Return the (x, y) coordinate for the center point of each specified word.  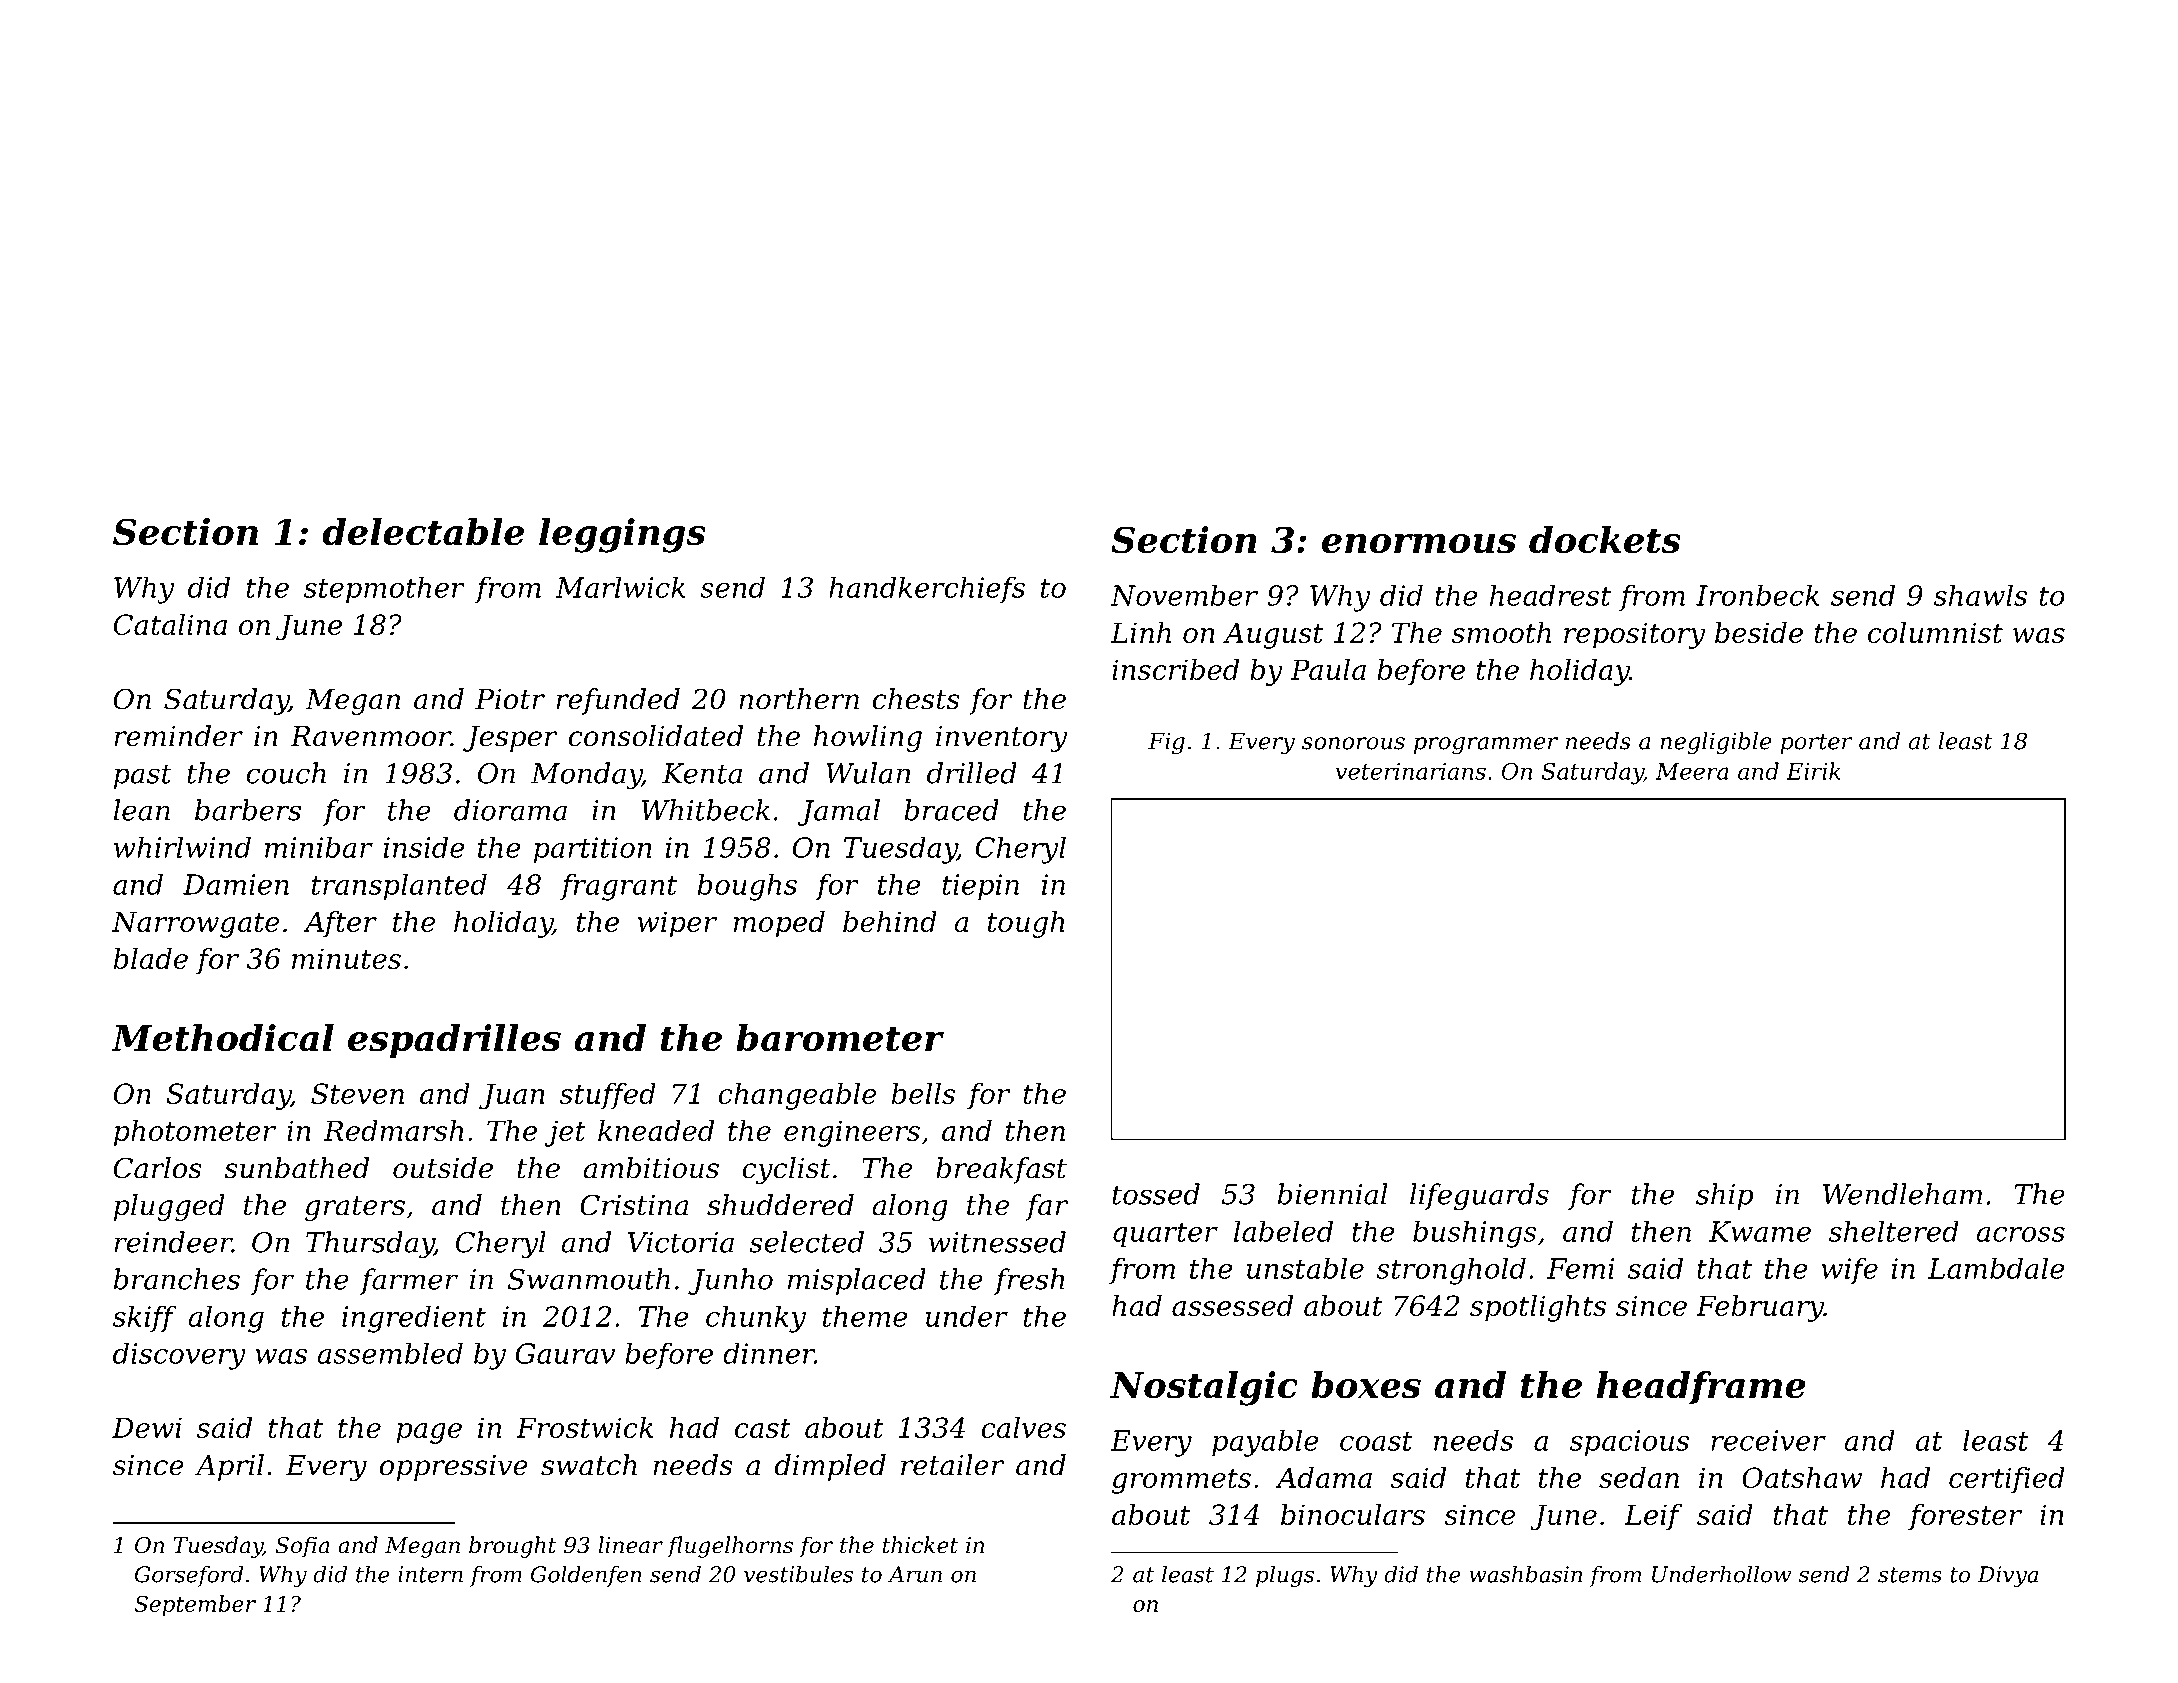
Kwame (1760, 1231)
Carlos (157, 1168)
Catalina (170, 624)
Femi (1581, 1268)
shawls (1980, 595)
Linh (1140, 632)
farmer (409, 1281)
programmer (1486, 745)
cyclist (787, 1170)
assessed (1232, 1305)
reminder (178, 736)
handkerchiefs (927, 590)
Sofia (303, 1547)
